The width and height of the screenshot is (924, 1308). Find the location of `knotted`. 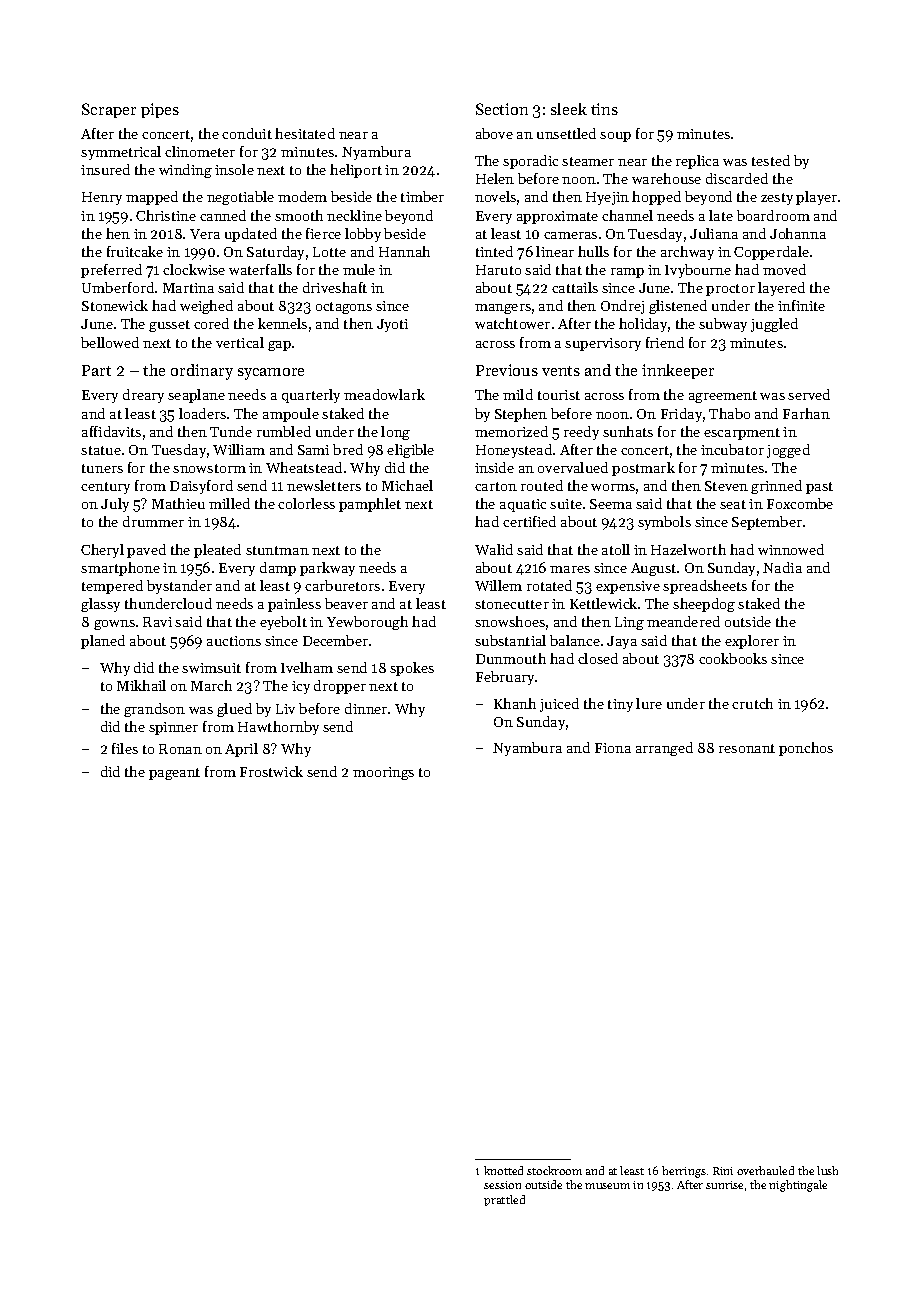

knotted is located at coordinates (503, 1170).
